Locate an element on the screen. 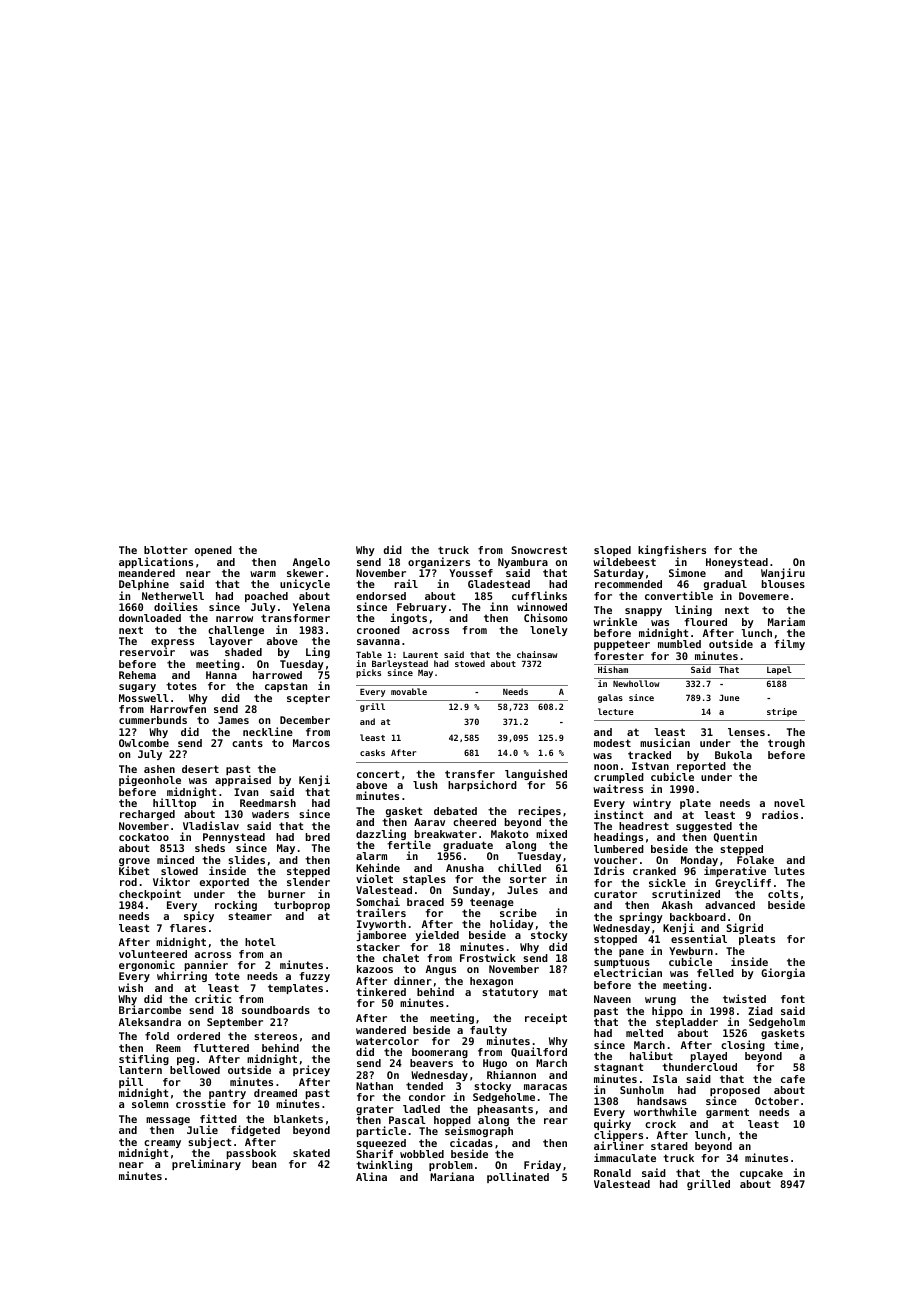  Makoto is located at coordinates (510, 834).
